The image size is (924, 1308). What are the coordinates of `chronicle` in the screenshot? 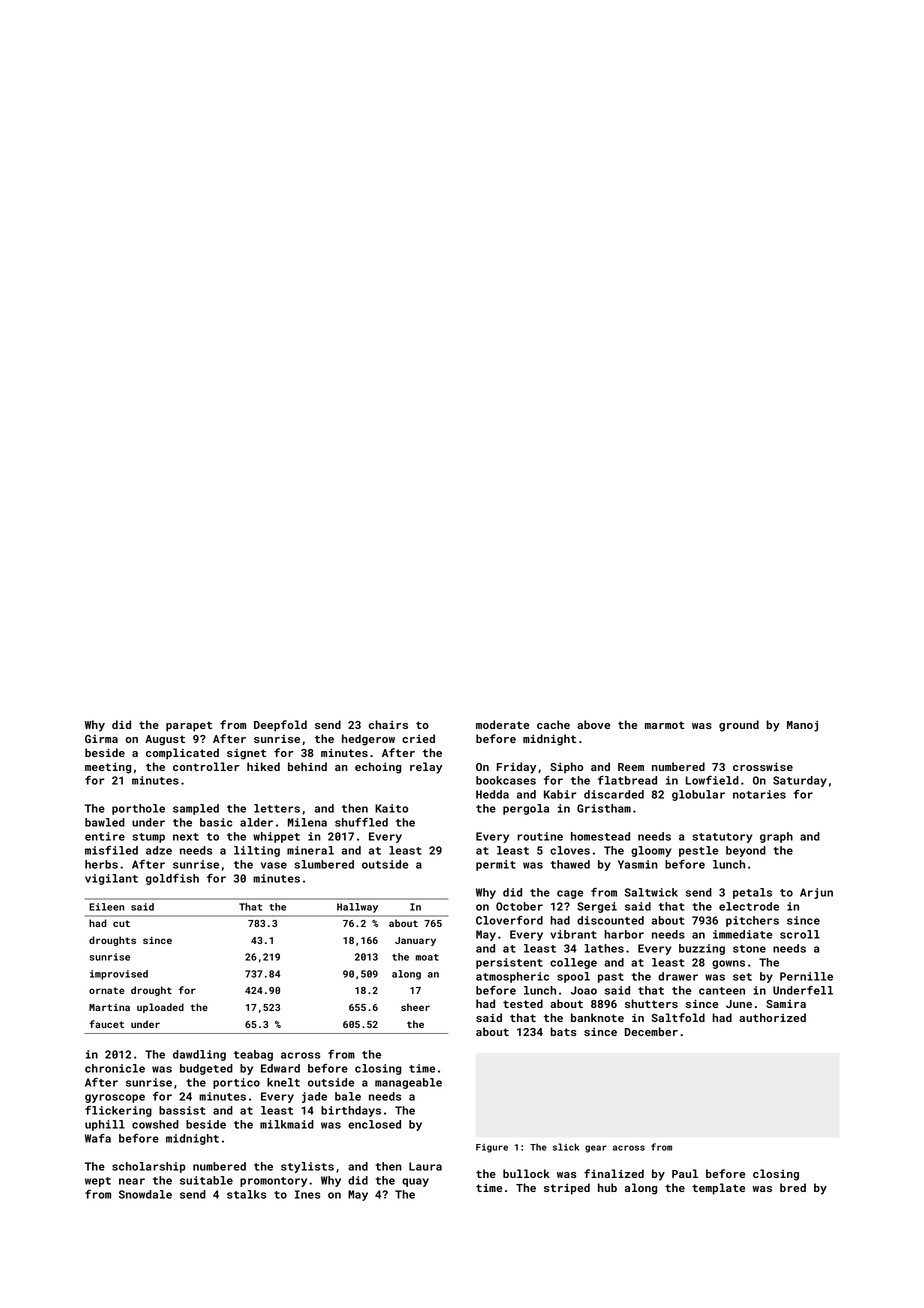 It's located at (115, 1068).
